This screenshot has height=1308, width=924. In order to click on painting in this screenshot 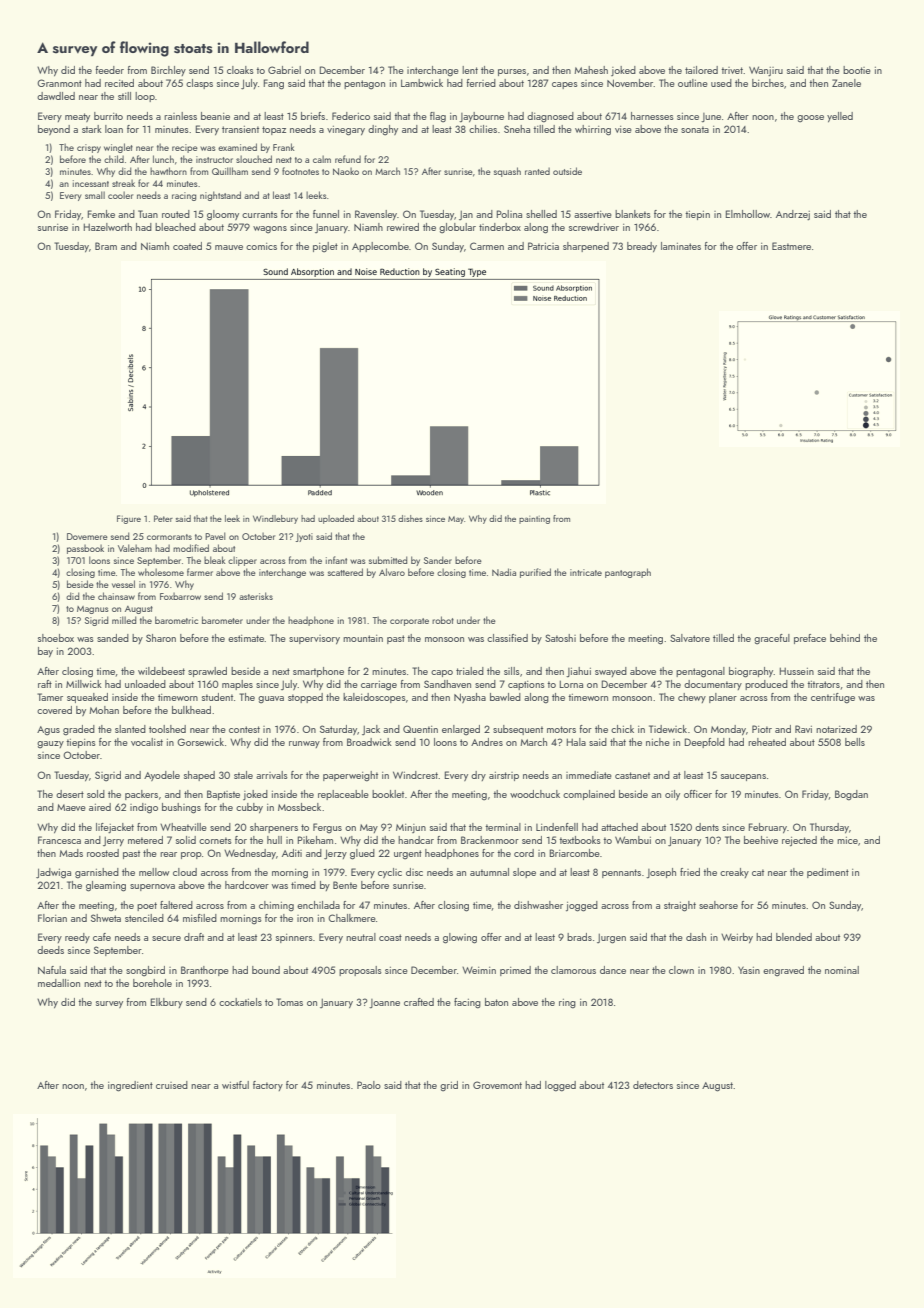, I will do `click(534, 520)`.
